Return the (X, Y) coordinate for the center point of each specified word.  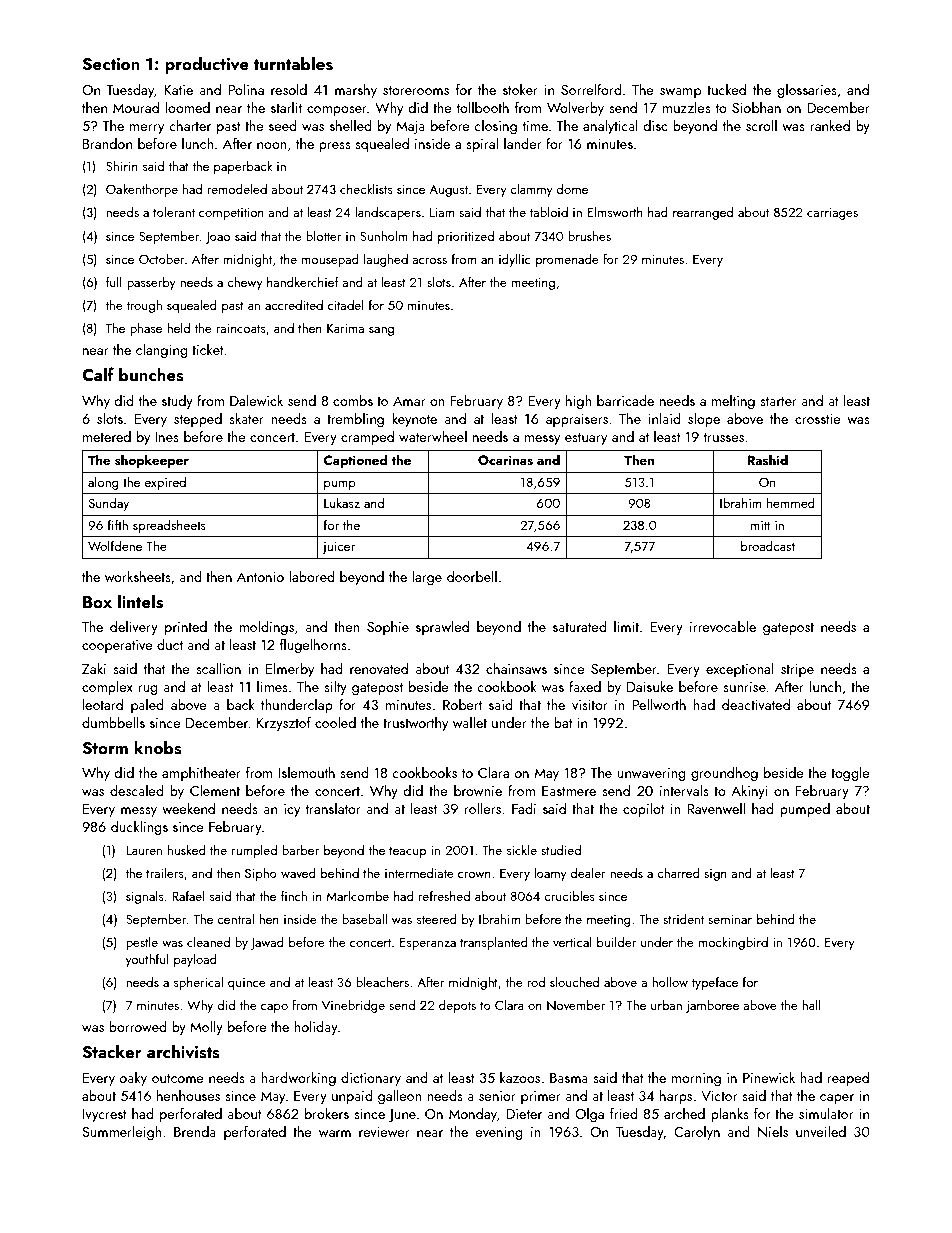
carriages (832, 214)
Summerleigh (121, 1133)
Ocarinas (505, 460)
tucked (726, 89)
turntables (293, 63)
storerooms (416, 90)
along (103, 483)
